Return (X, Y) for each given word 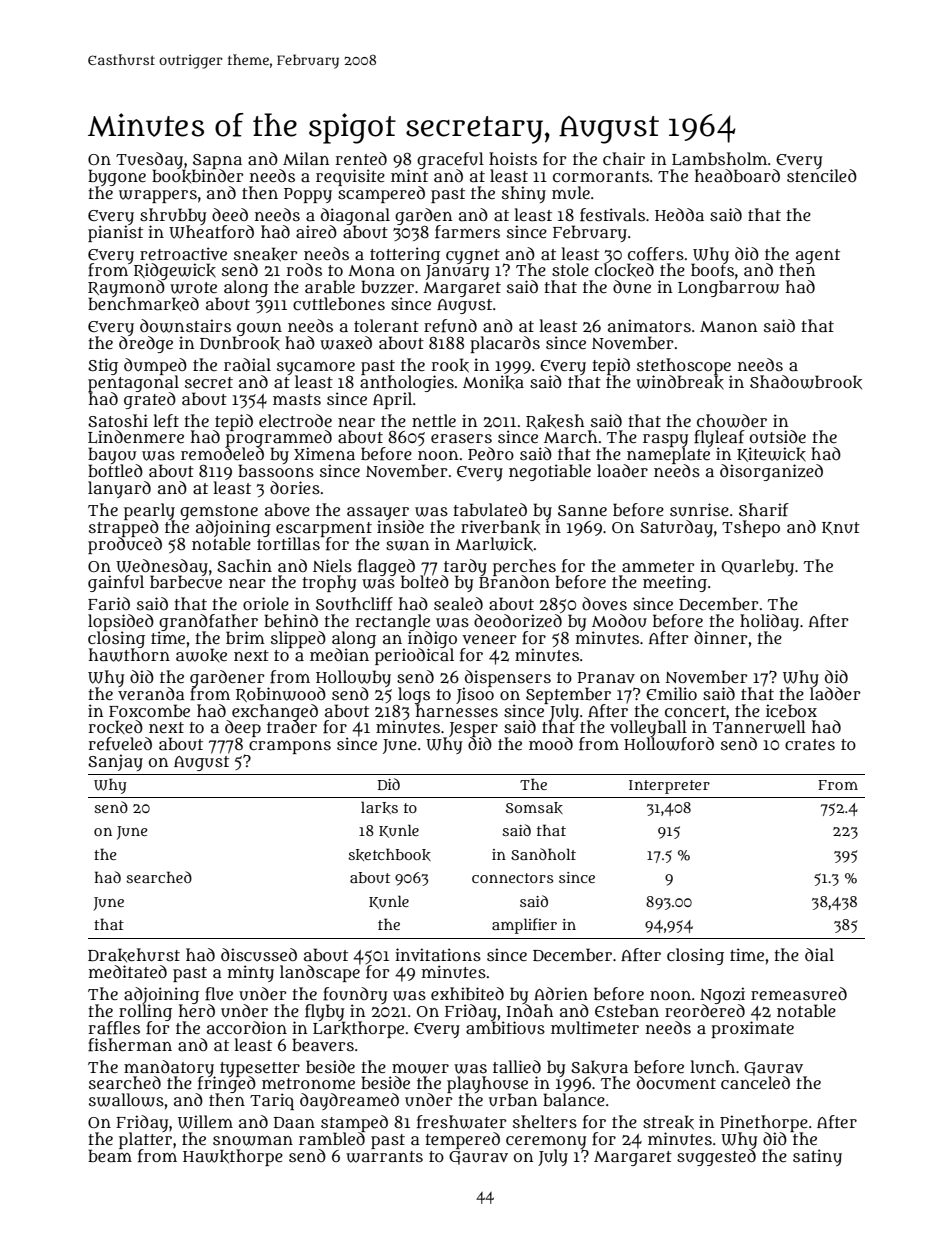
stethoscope (684, 366)
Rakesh (555, 421)
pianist (115, 233)
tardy (464, 567)
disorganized (771, 472)
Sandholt (543, 854)
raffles (114, 1028)
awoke (201, 655)
